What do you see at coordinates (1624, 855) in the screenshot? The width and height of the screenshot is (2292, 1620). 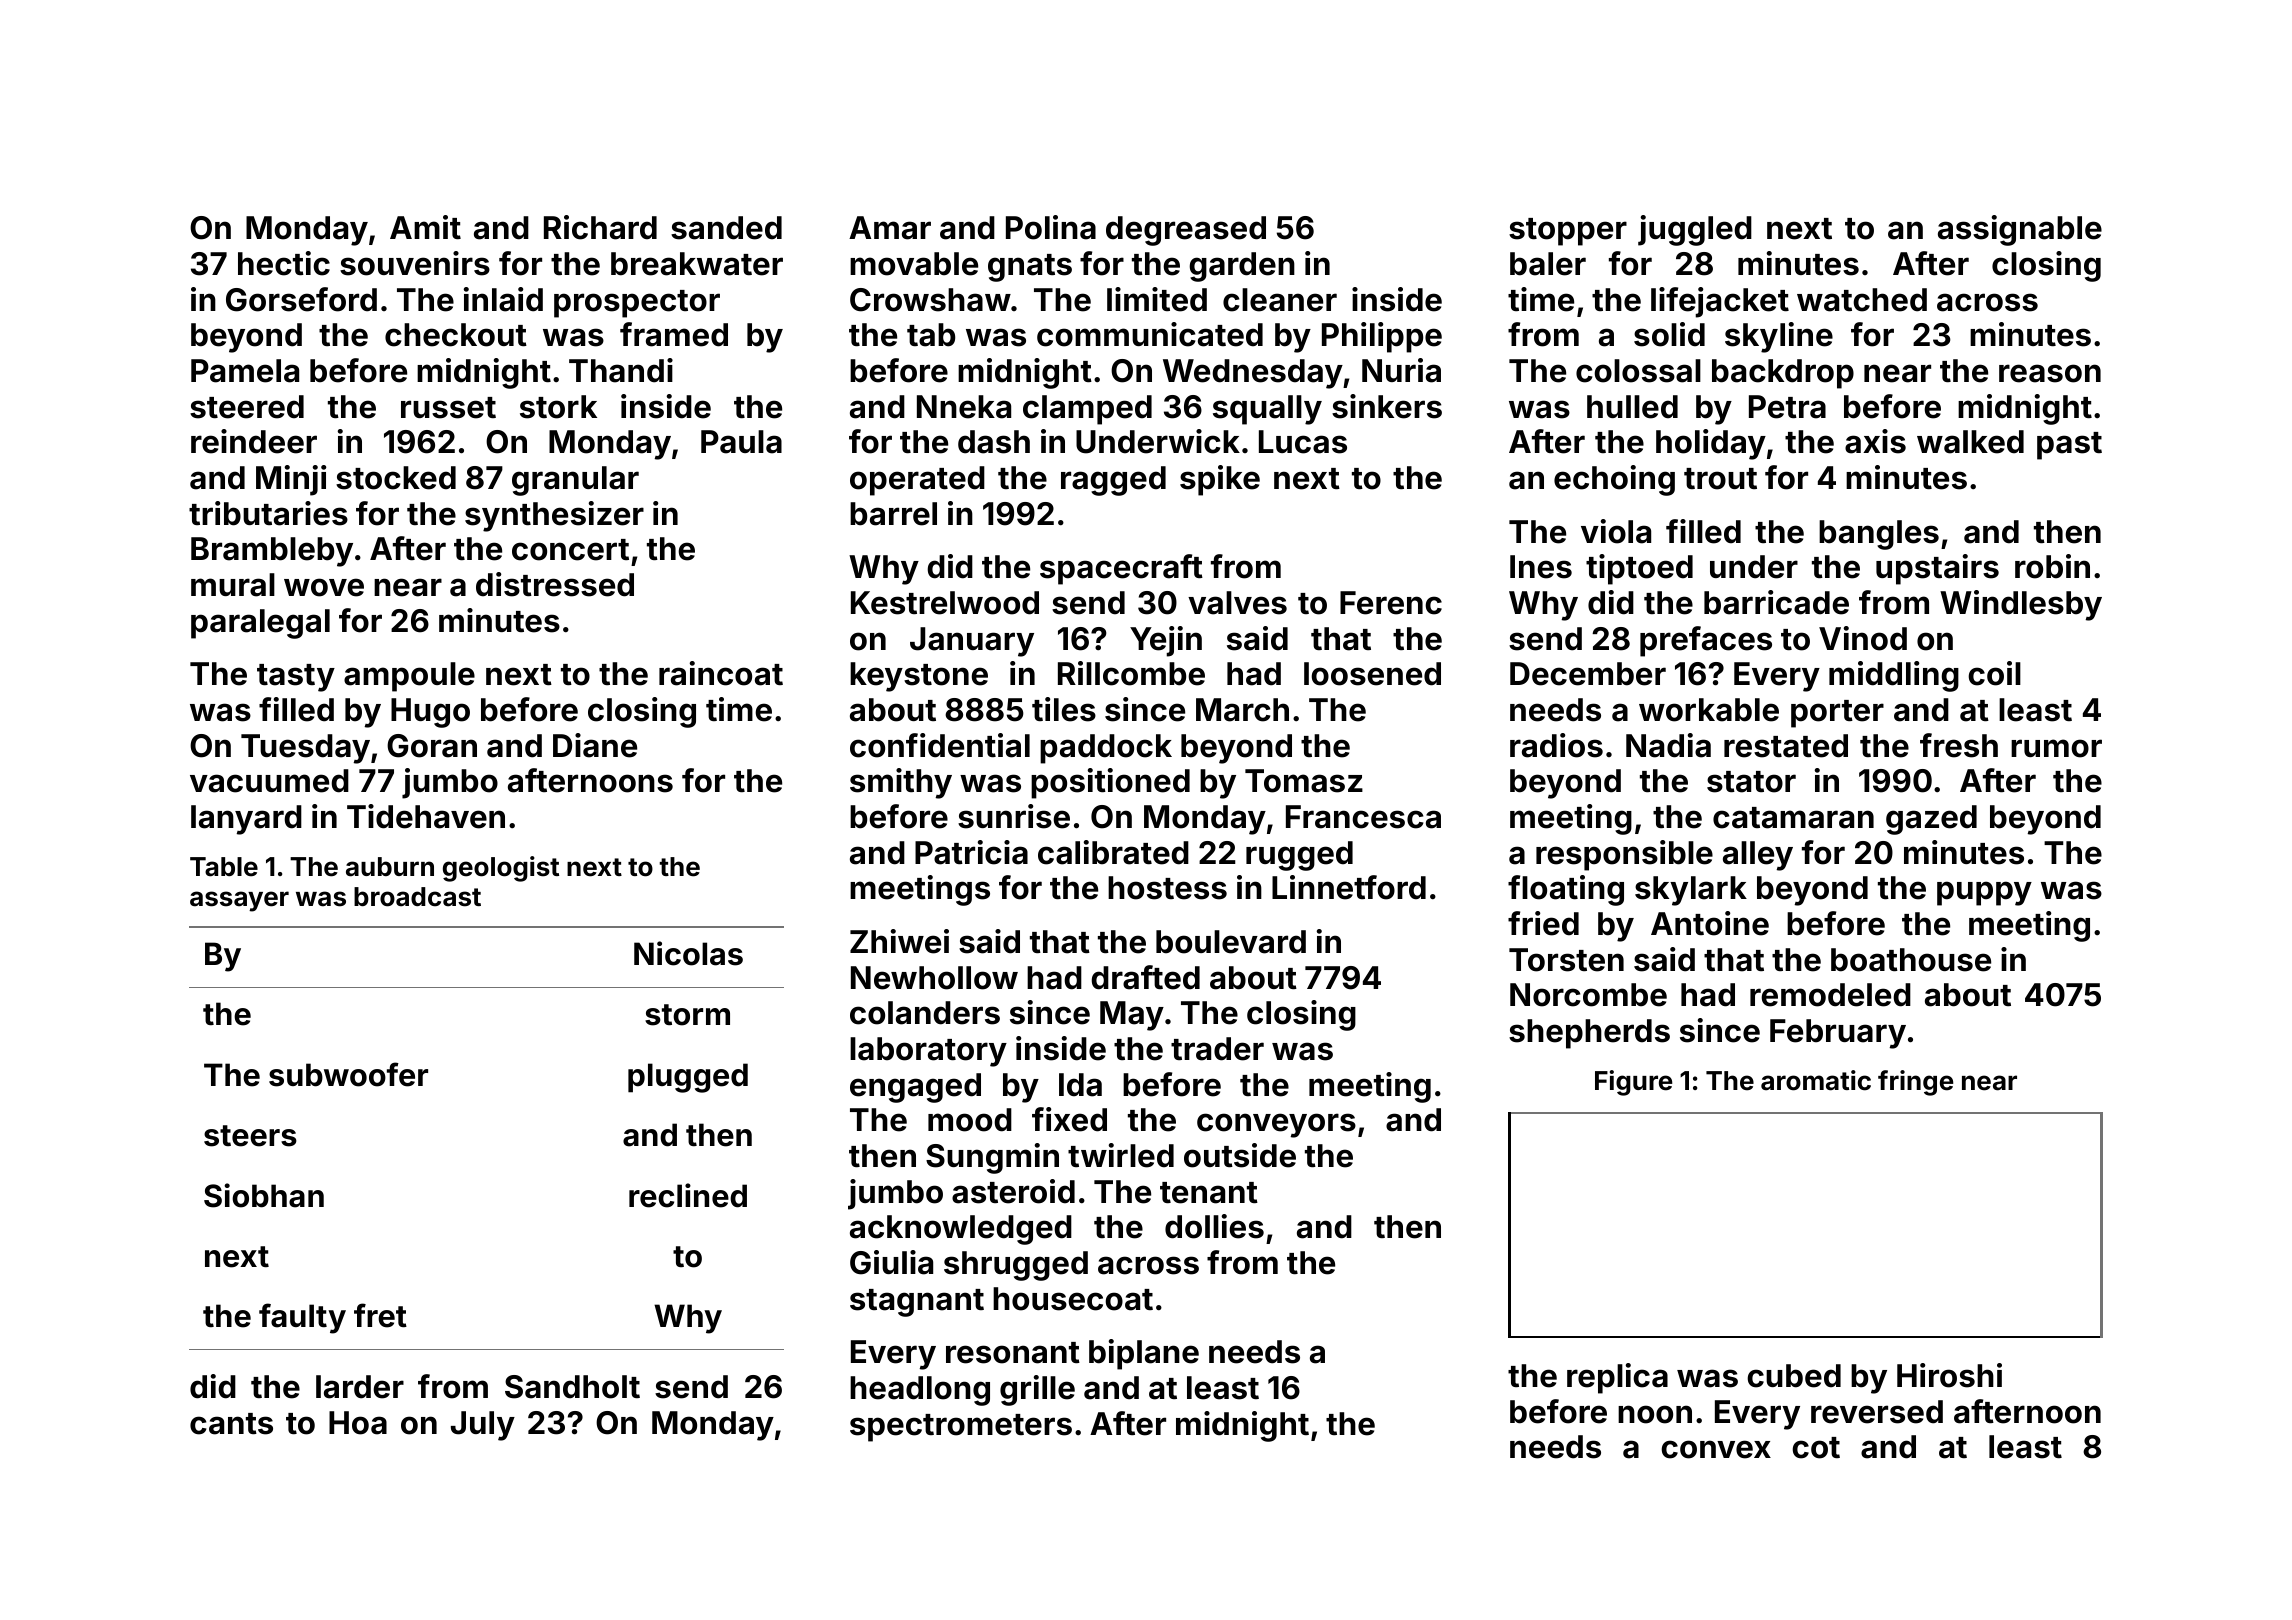 I see `responsible` at bounding box center [1624, 855].
